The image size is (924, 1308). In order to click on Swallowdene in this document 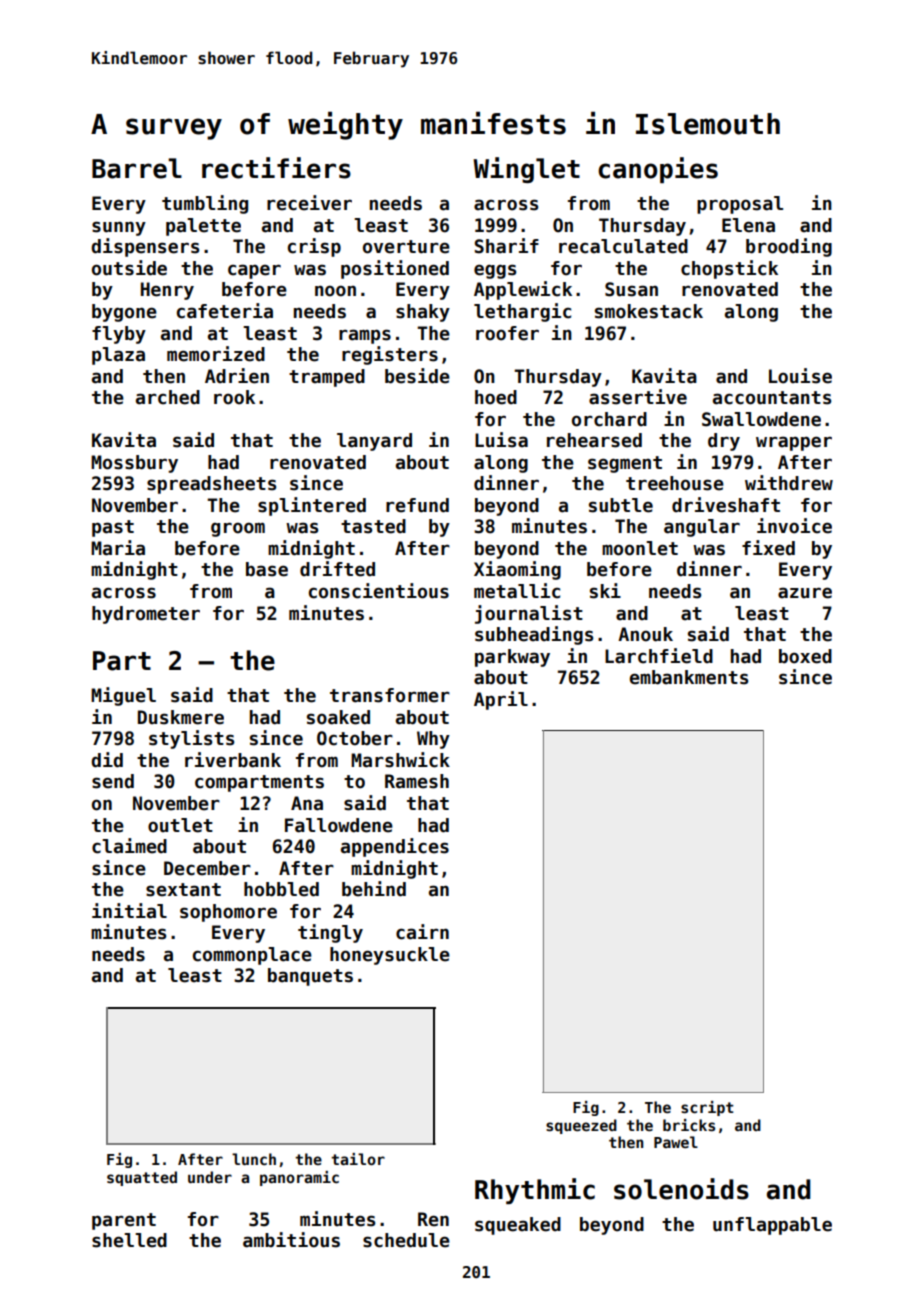, I will do `click(761, 419)`.
